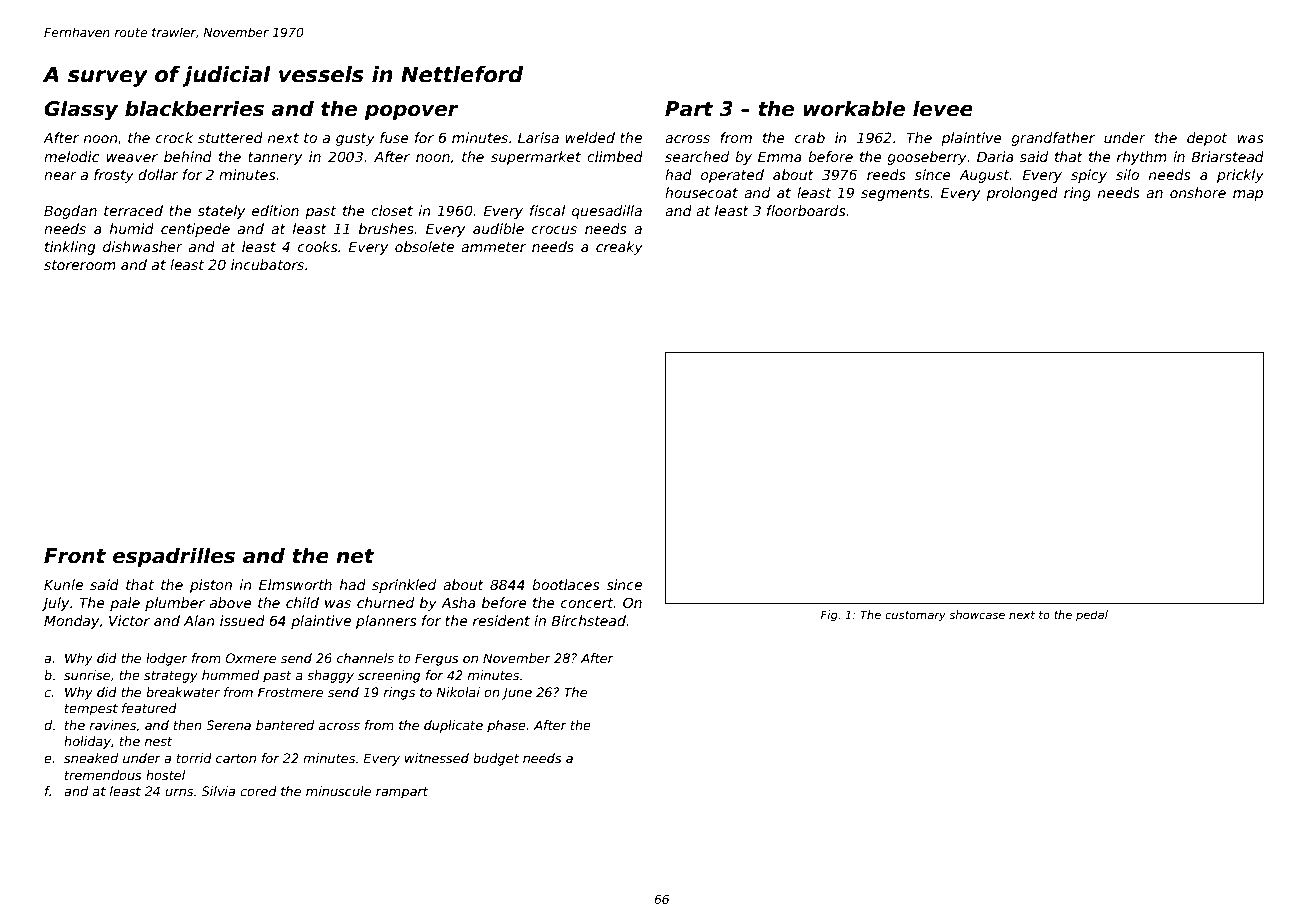  Describe the element at coordinates (159, 741) in the page. I see `nest` at that location.
